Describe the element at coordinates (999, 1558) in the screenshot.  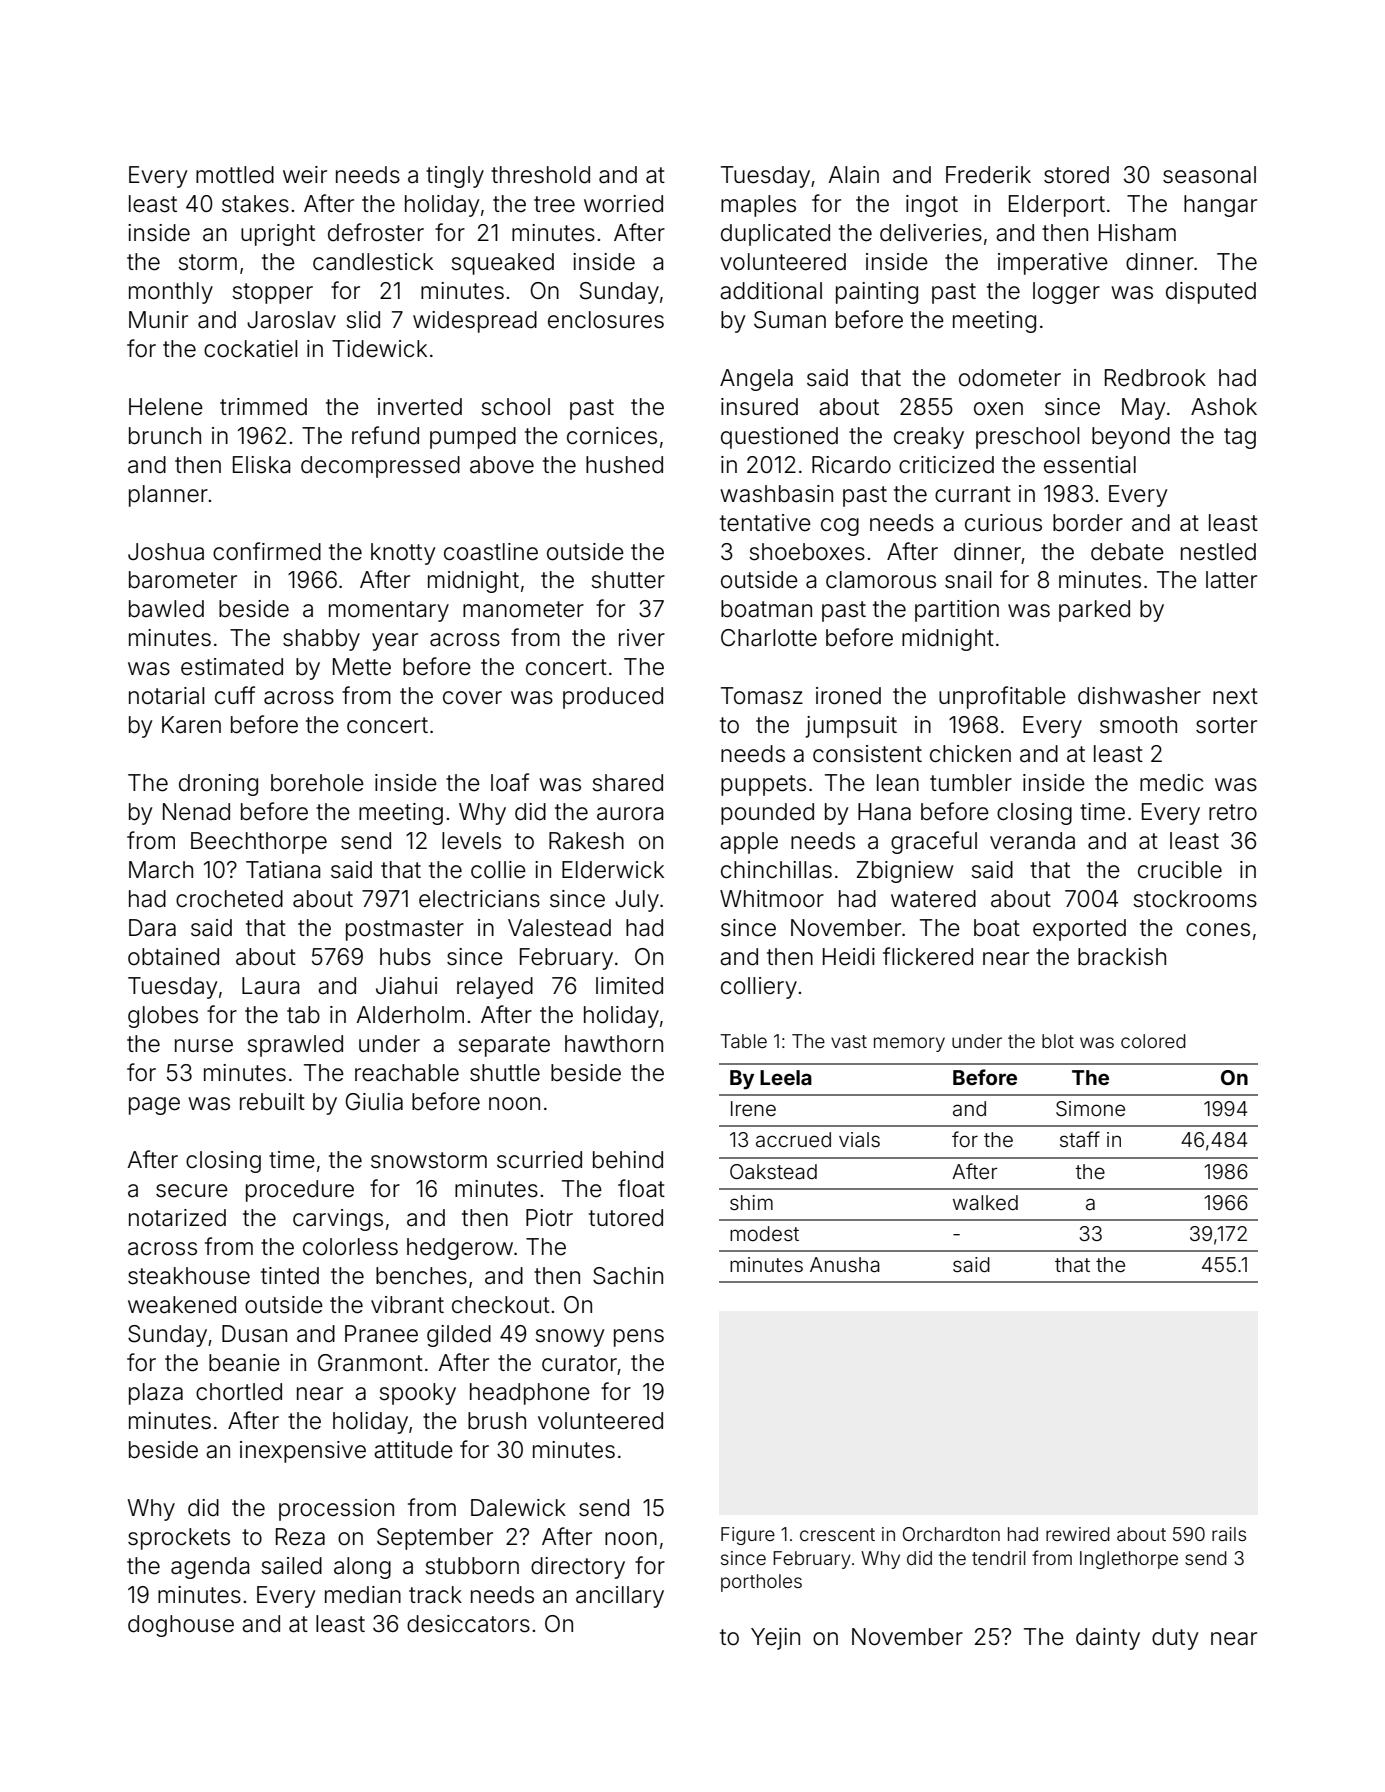
I see `tendril` at that location.
